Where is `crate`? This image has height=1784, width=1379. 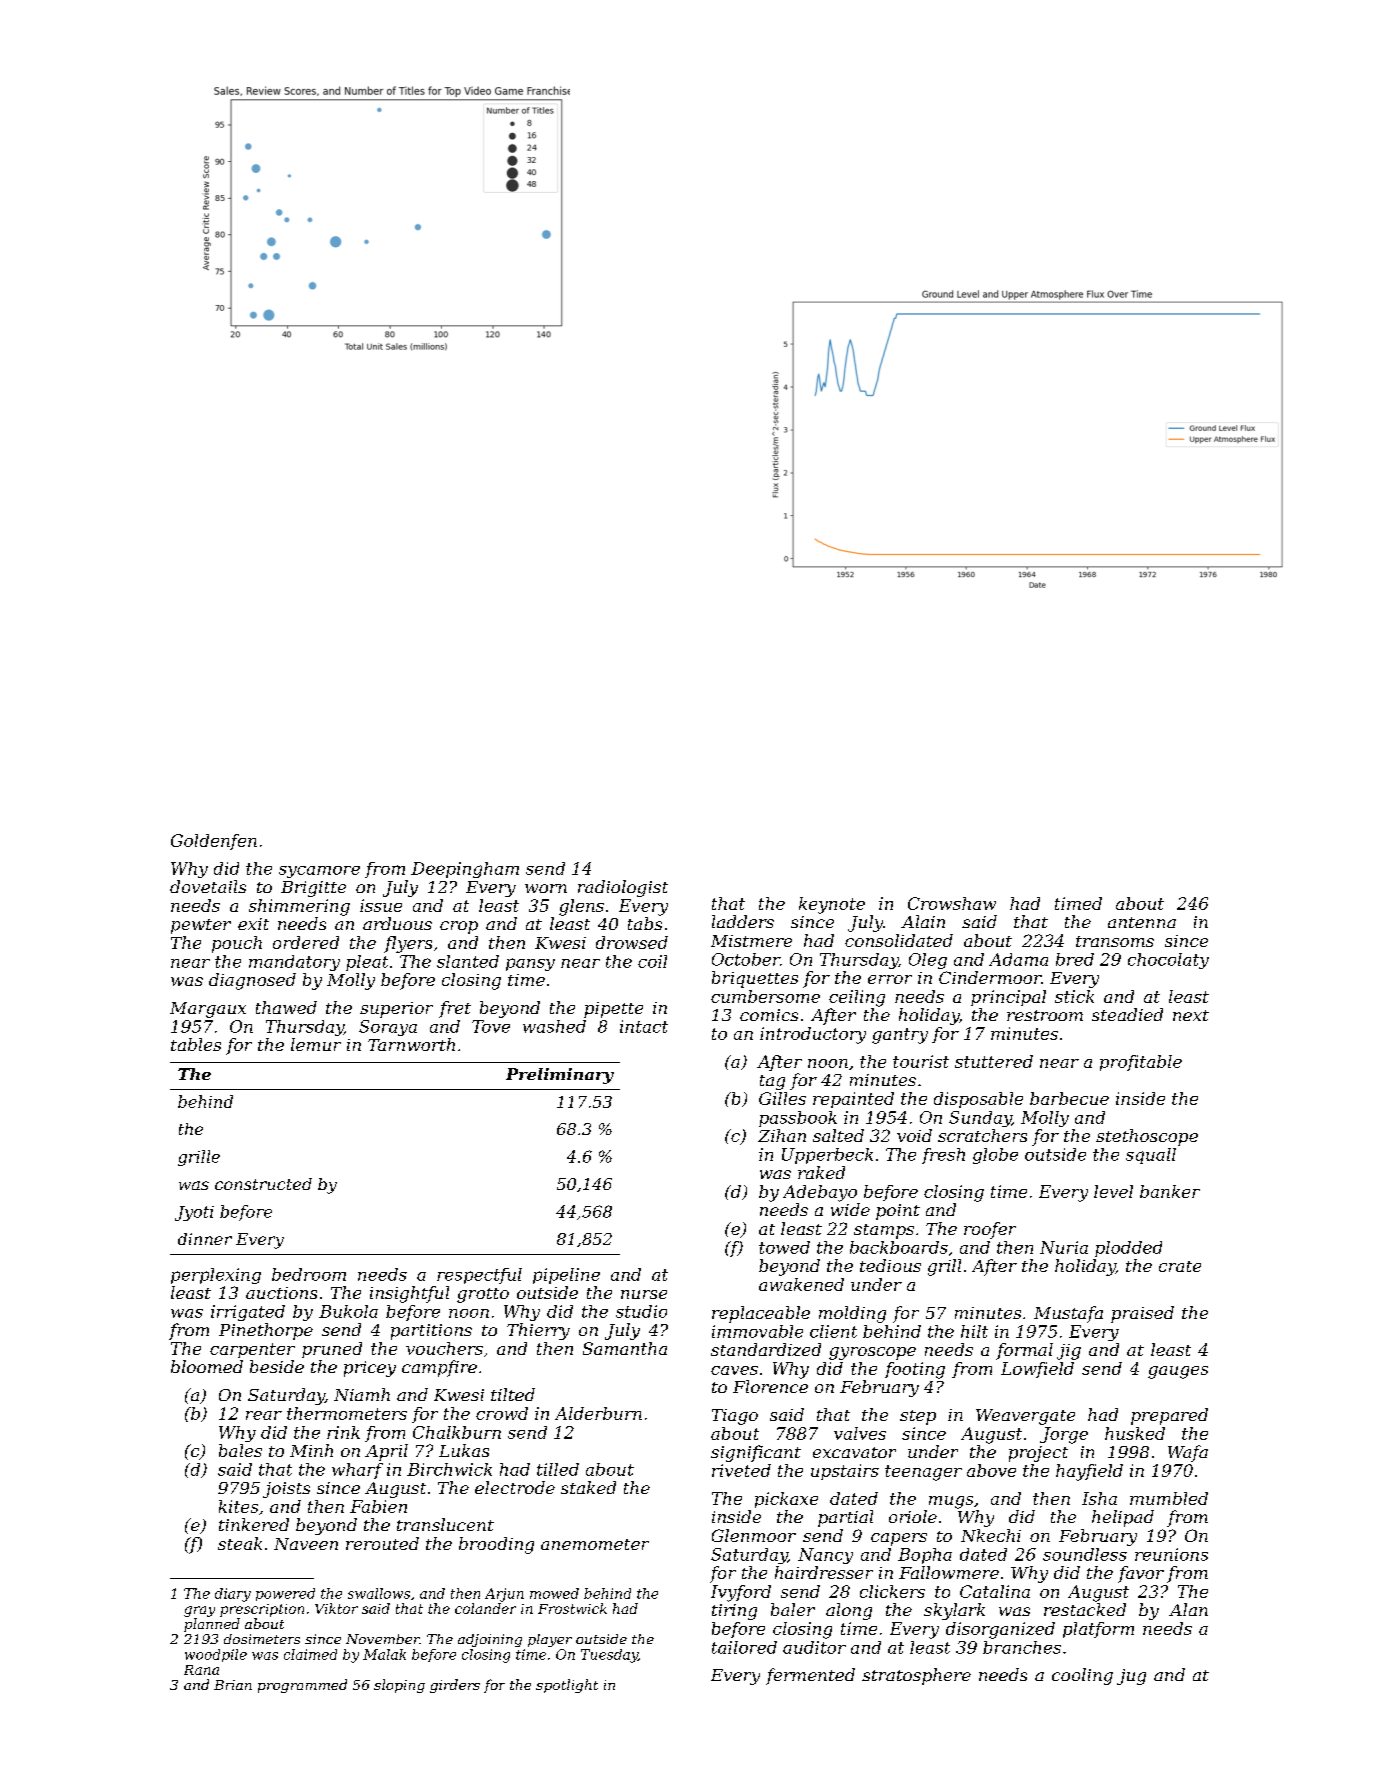 crate is located at coordinates (1180, 1266).
